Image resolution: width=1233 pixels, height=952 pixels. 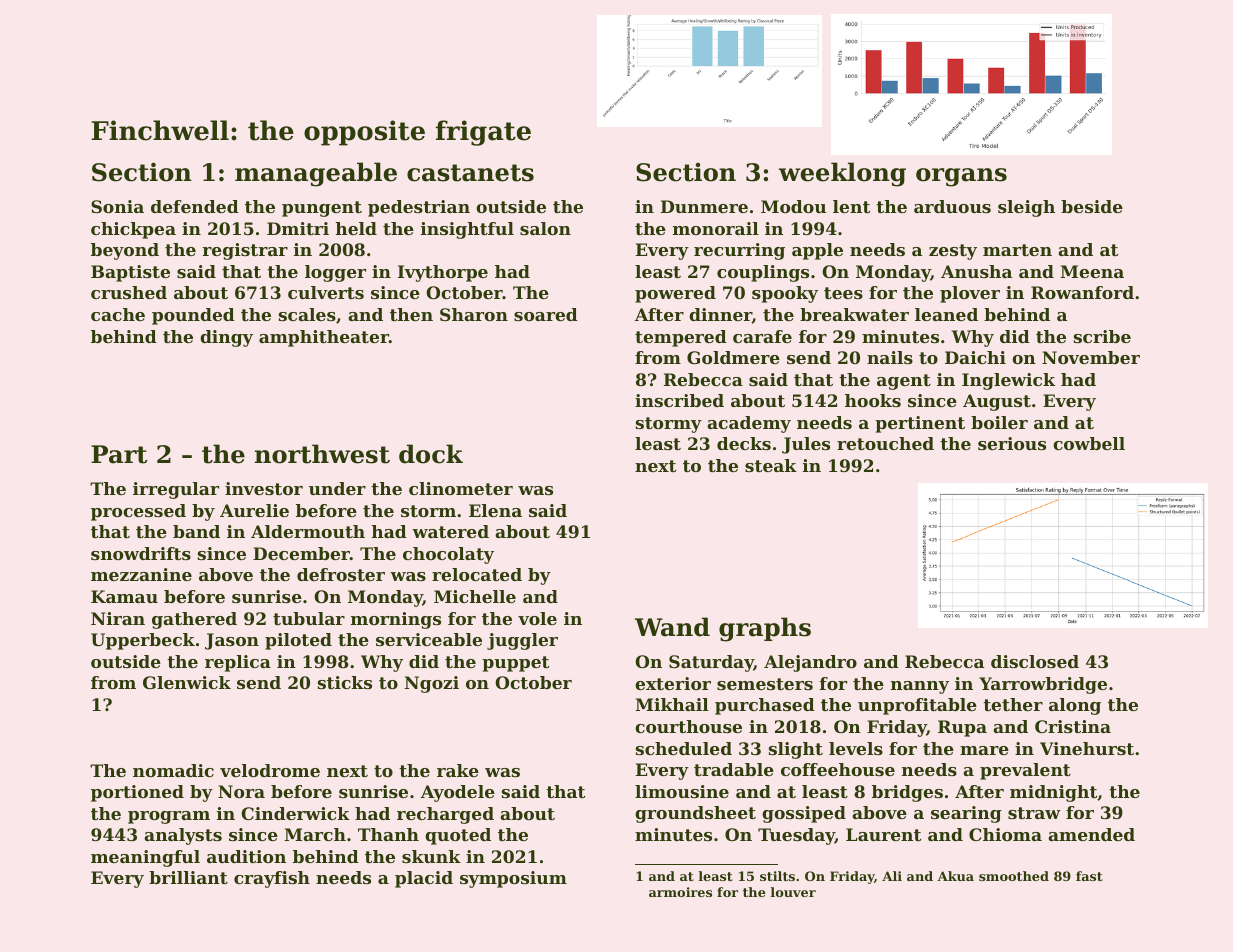 What do you see at coordinates (1012, 443) in the image?
I see `serious` at bounding box center [1012, 443].
